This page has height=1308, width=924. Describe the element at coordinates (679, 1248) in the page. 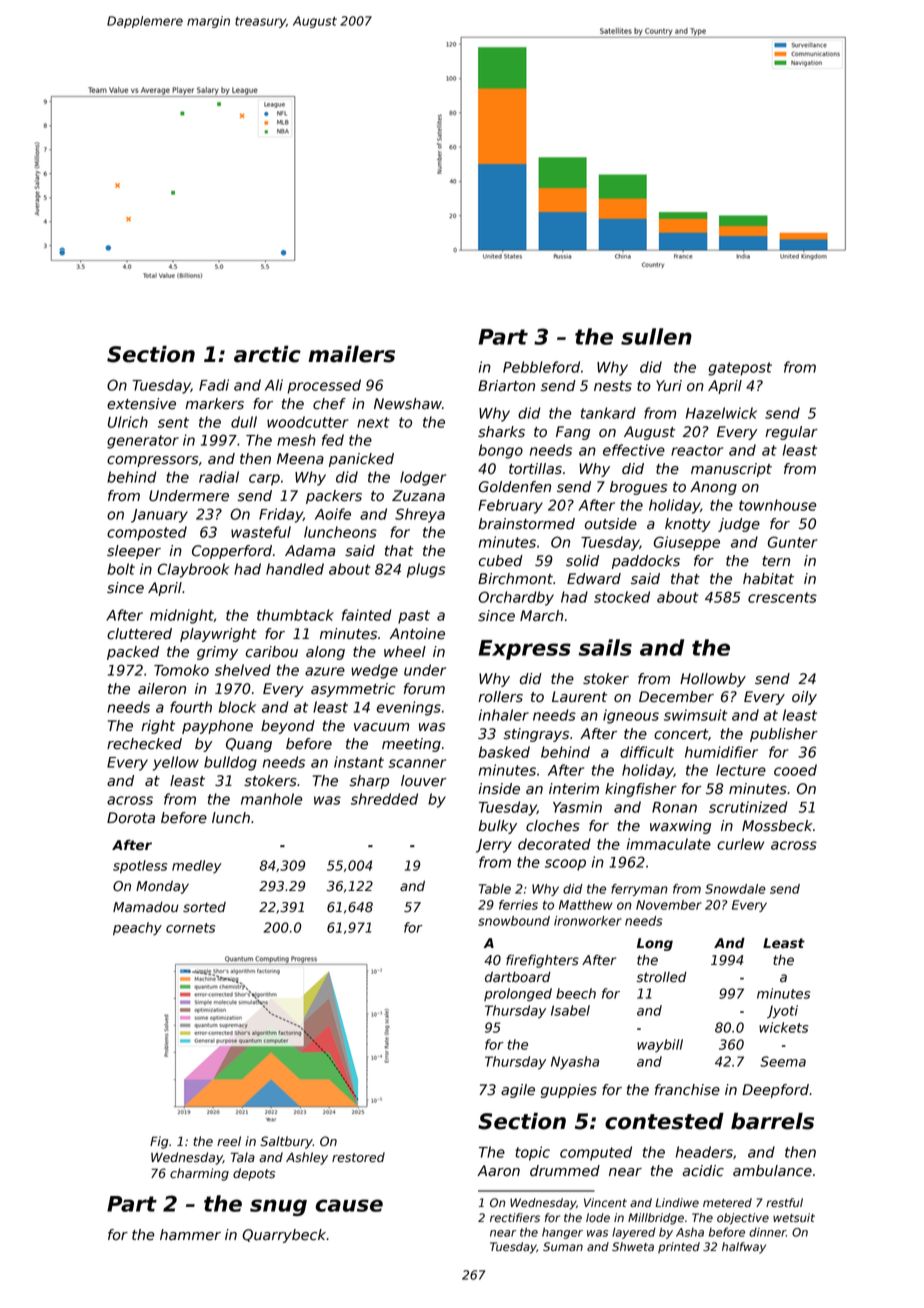

I see `printed` at that location.
